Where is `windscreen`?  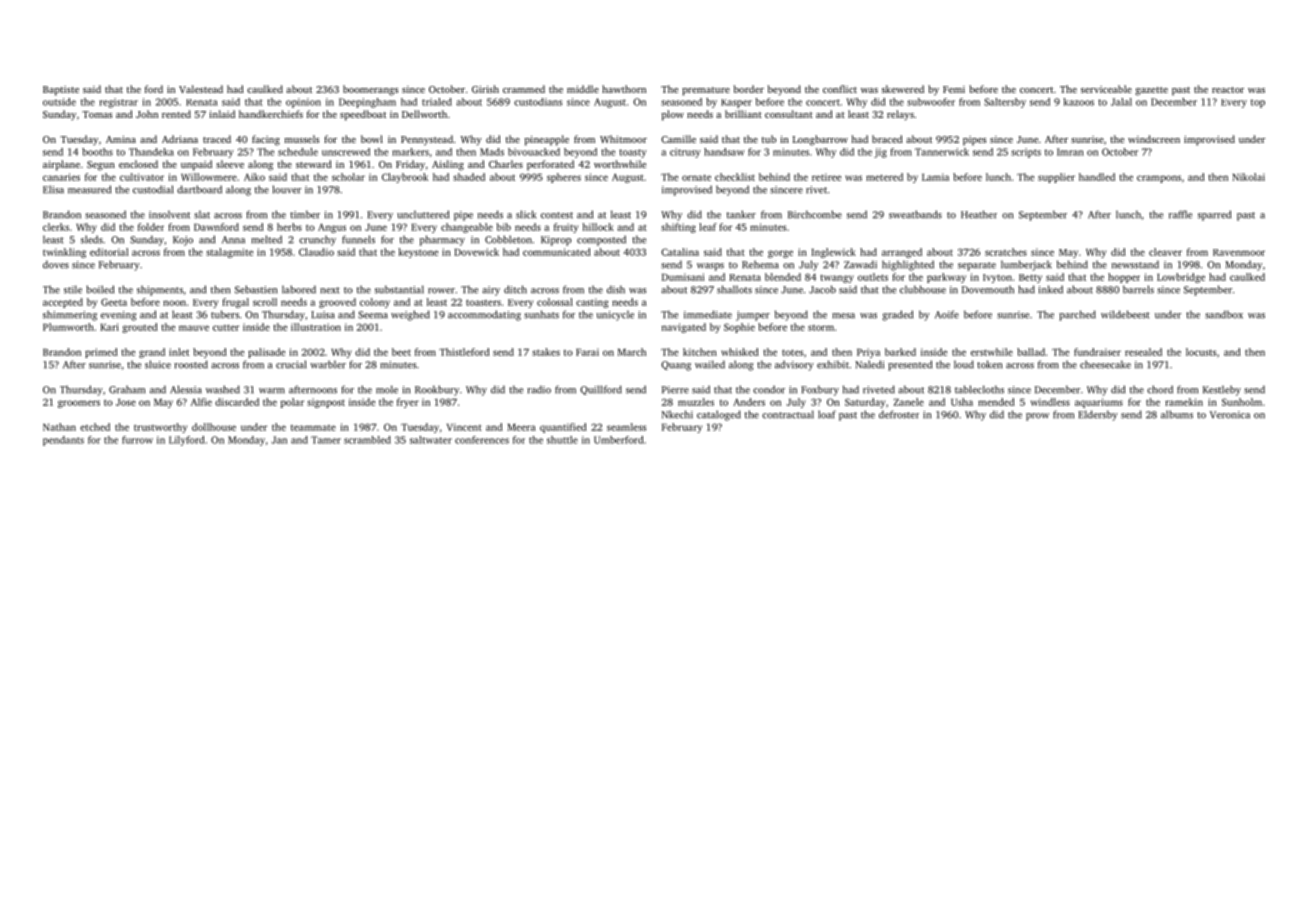 windscreen is located at coordinates (1154, 139).
